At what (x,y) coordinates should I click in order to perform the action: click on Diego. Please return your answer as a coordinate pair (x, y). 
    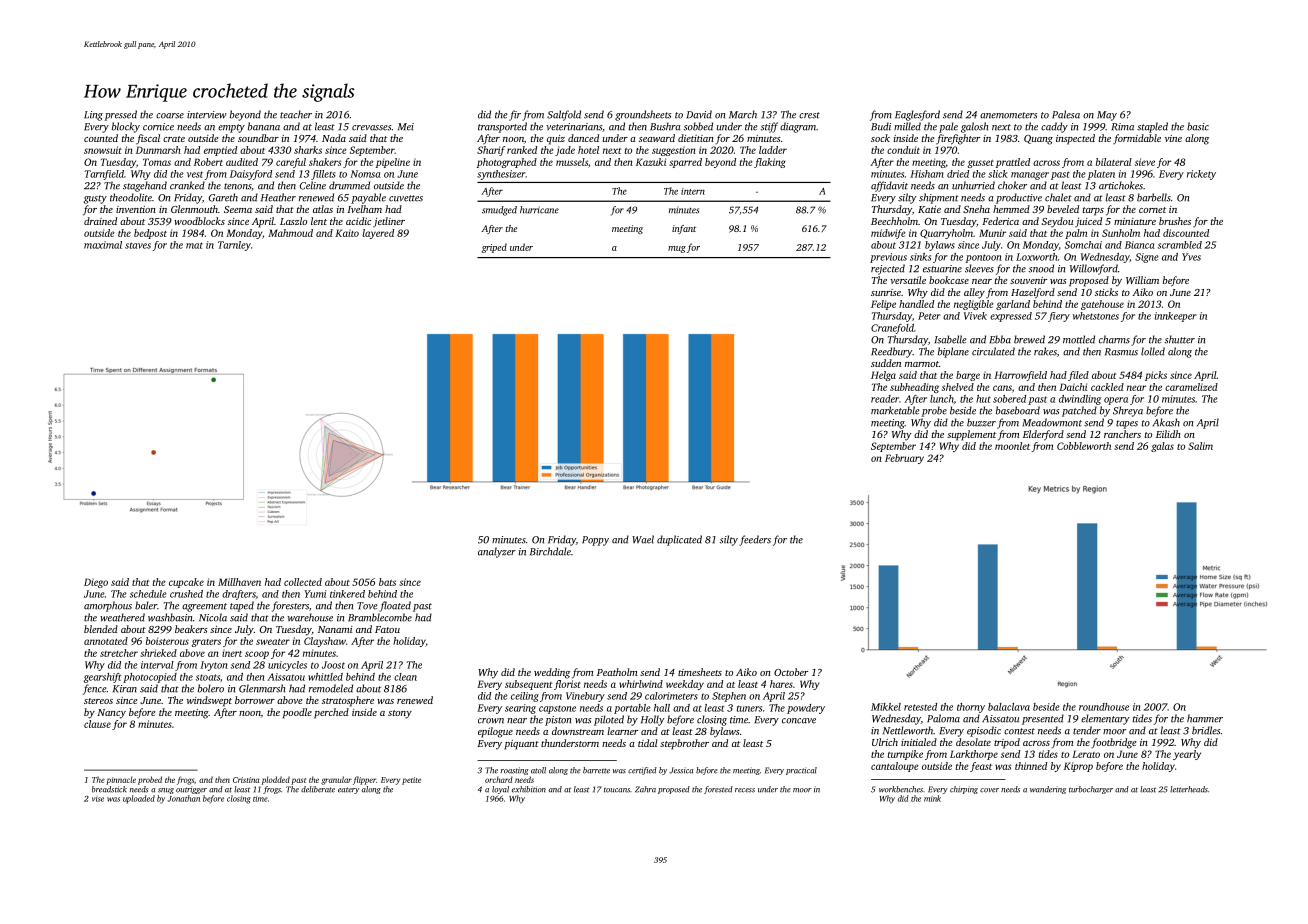
    Looking at the image, I should click on (96, 583).
